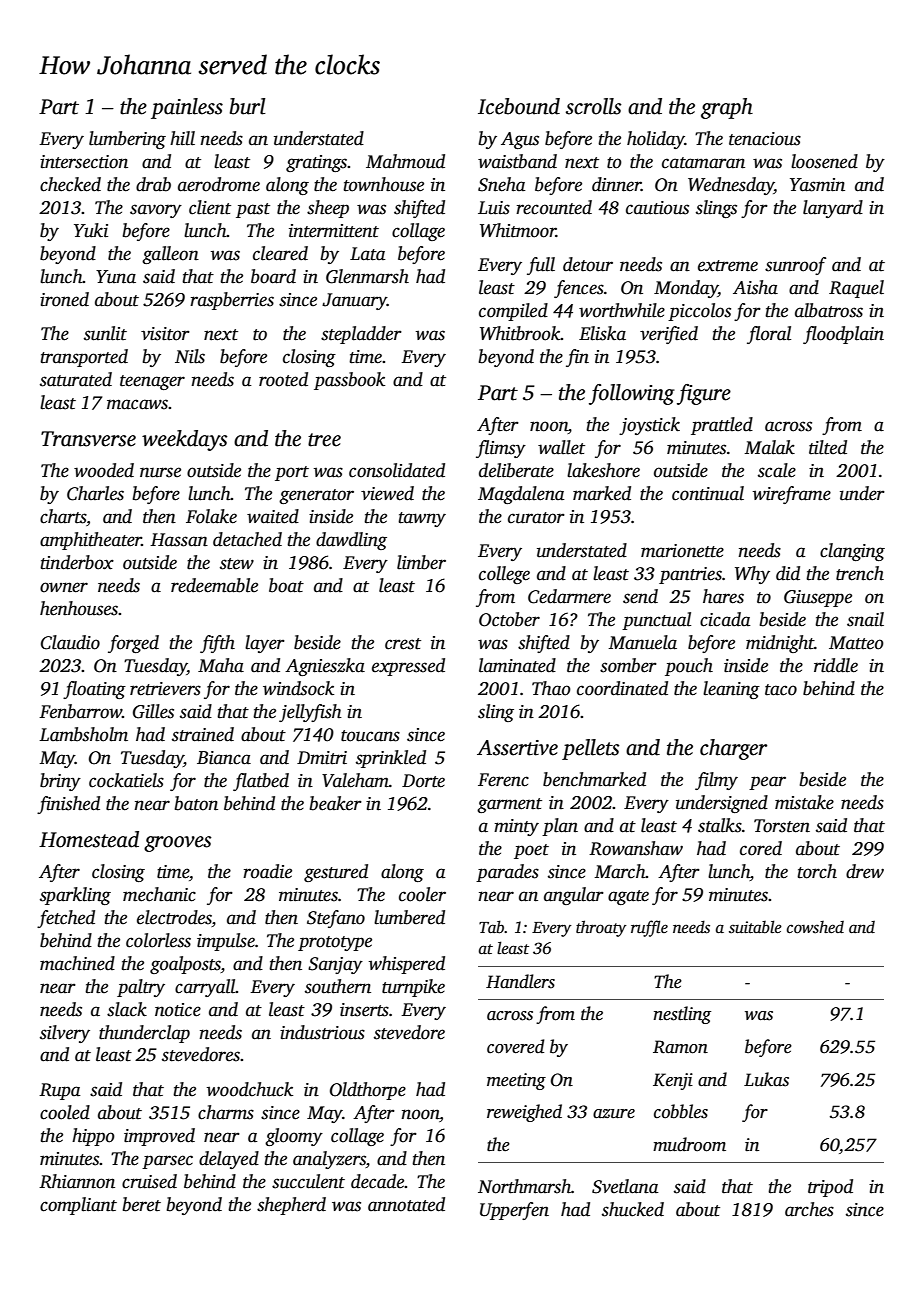  I want to click on covered, so click(515, 1046).
